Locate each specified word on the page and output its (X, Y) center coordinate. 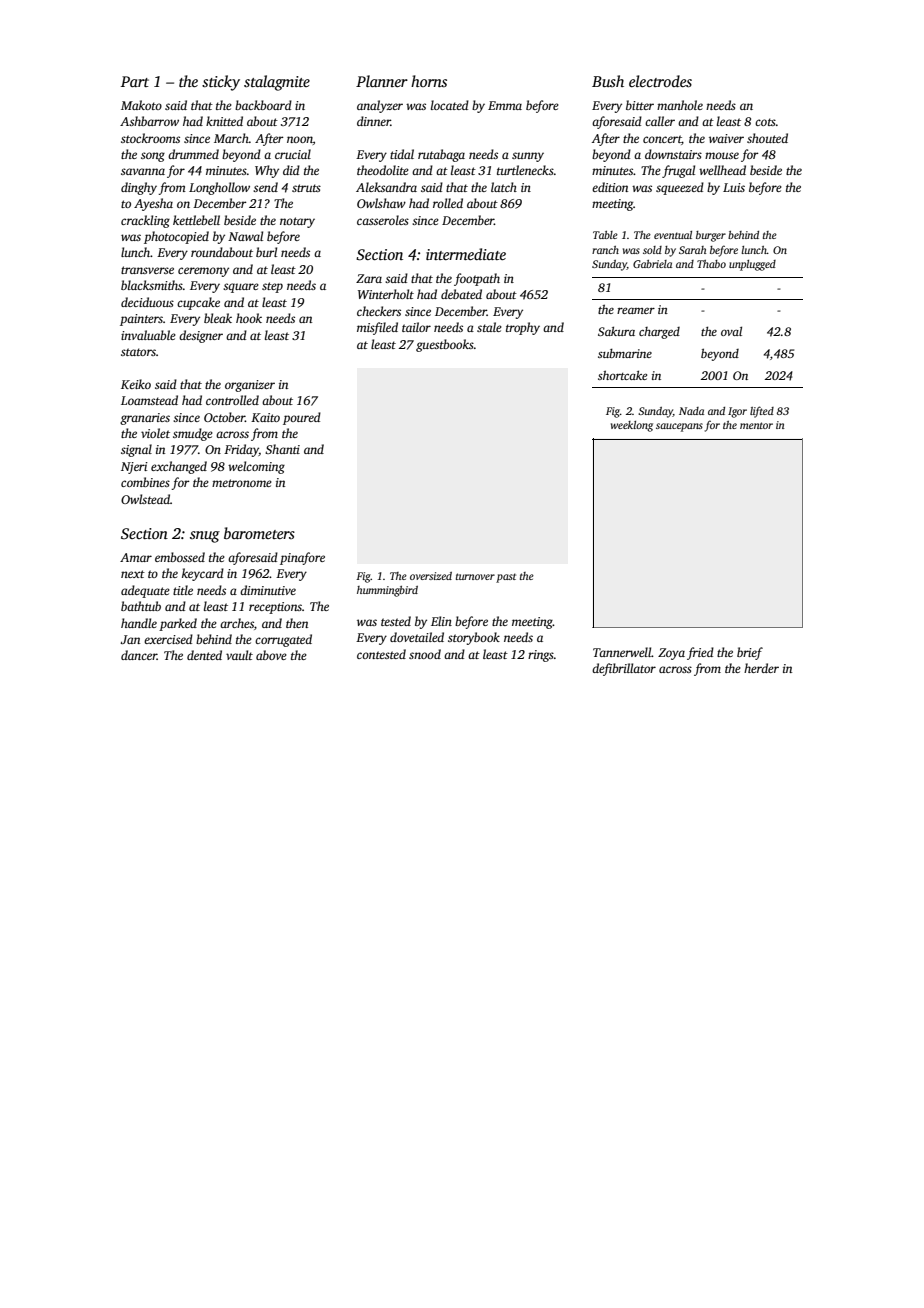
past (506, 578)
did (291, 170)
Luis (734, 187)
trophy (523, 328)
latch (504, 187)
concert (662, 140)
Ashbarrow (149, 121)
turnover (475, 576)
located (450, 105)
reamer (636, 310)
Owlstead (145, 499)
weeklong (632, 426)
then (297, 623)
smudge (193, 434)
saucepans (679, 427)
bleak (218, 318)
